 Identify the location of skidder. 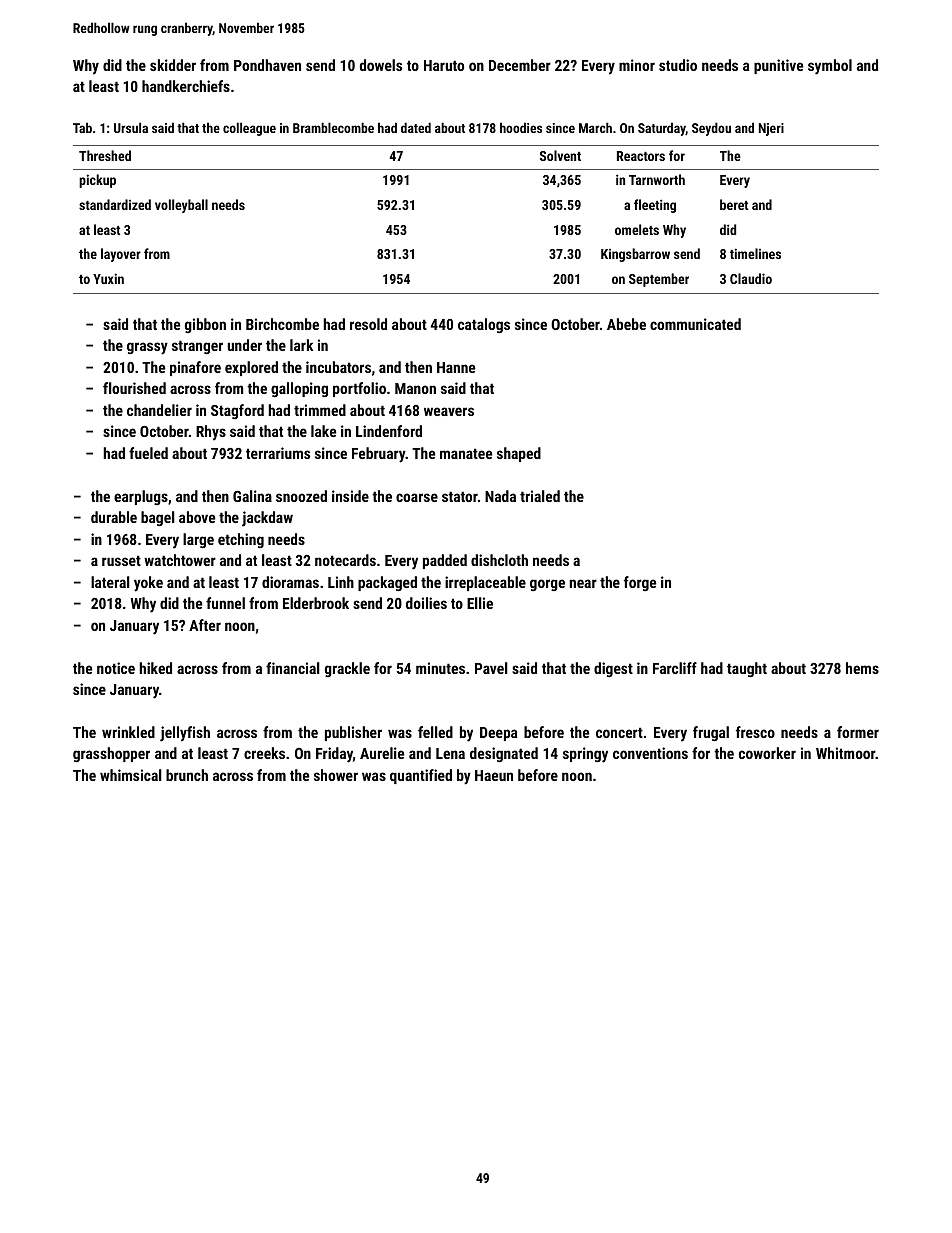
(173, 65).
